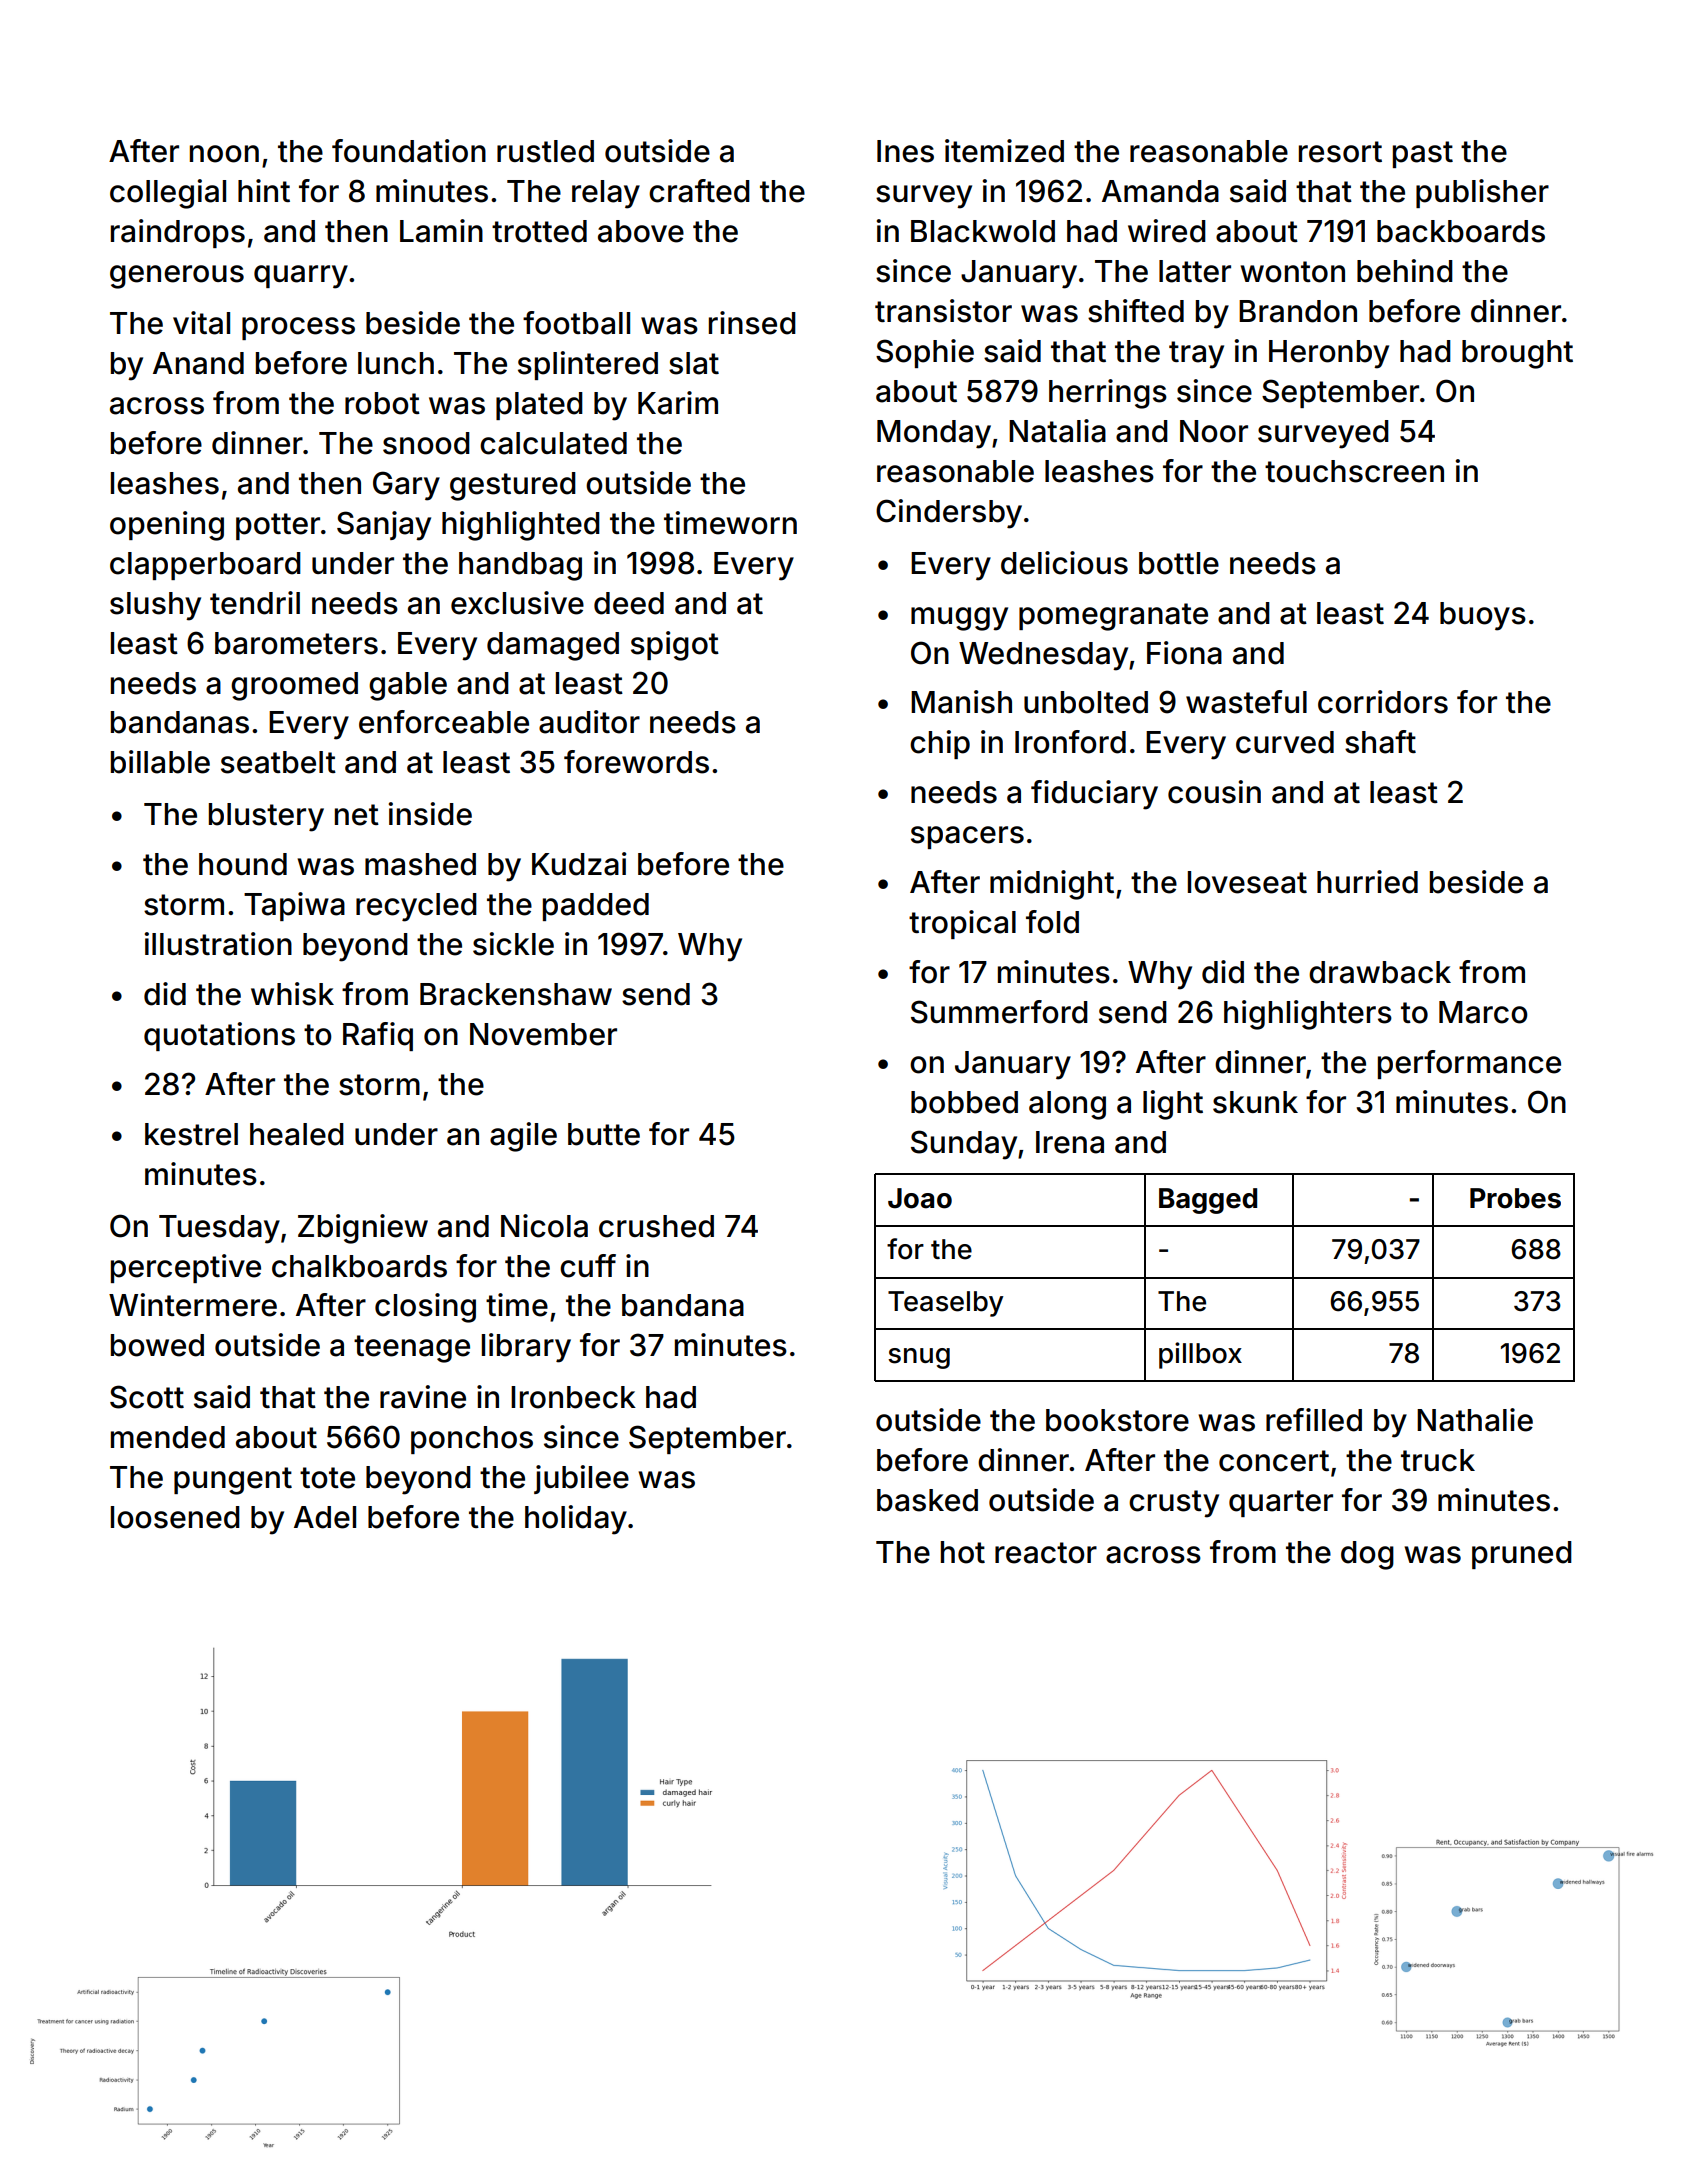 This document has height=2178, width=1683. Describe the element at coordinates (940, 744) in the document. I see `chip` at that location.
